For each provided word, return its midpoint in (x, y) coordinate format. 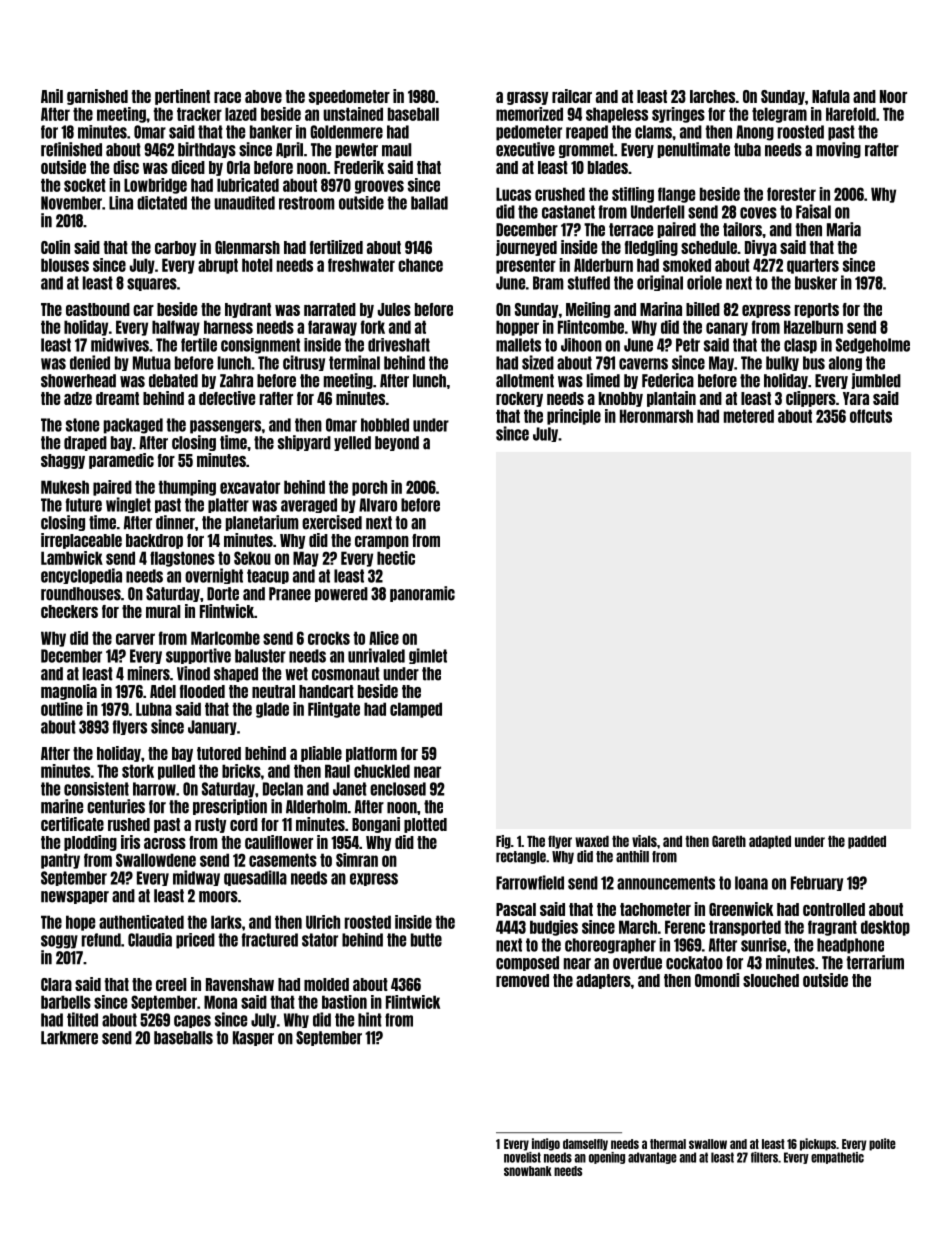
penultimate (694, 150)
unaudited (244, 203)
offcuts (871, 416)
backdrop (154, 541)
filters (764, 1157)
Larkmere (69, 1038)
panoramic (422, 594)
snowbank (528, 1171)
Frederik (359, 167)
